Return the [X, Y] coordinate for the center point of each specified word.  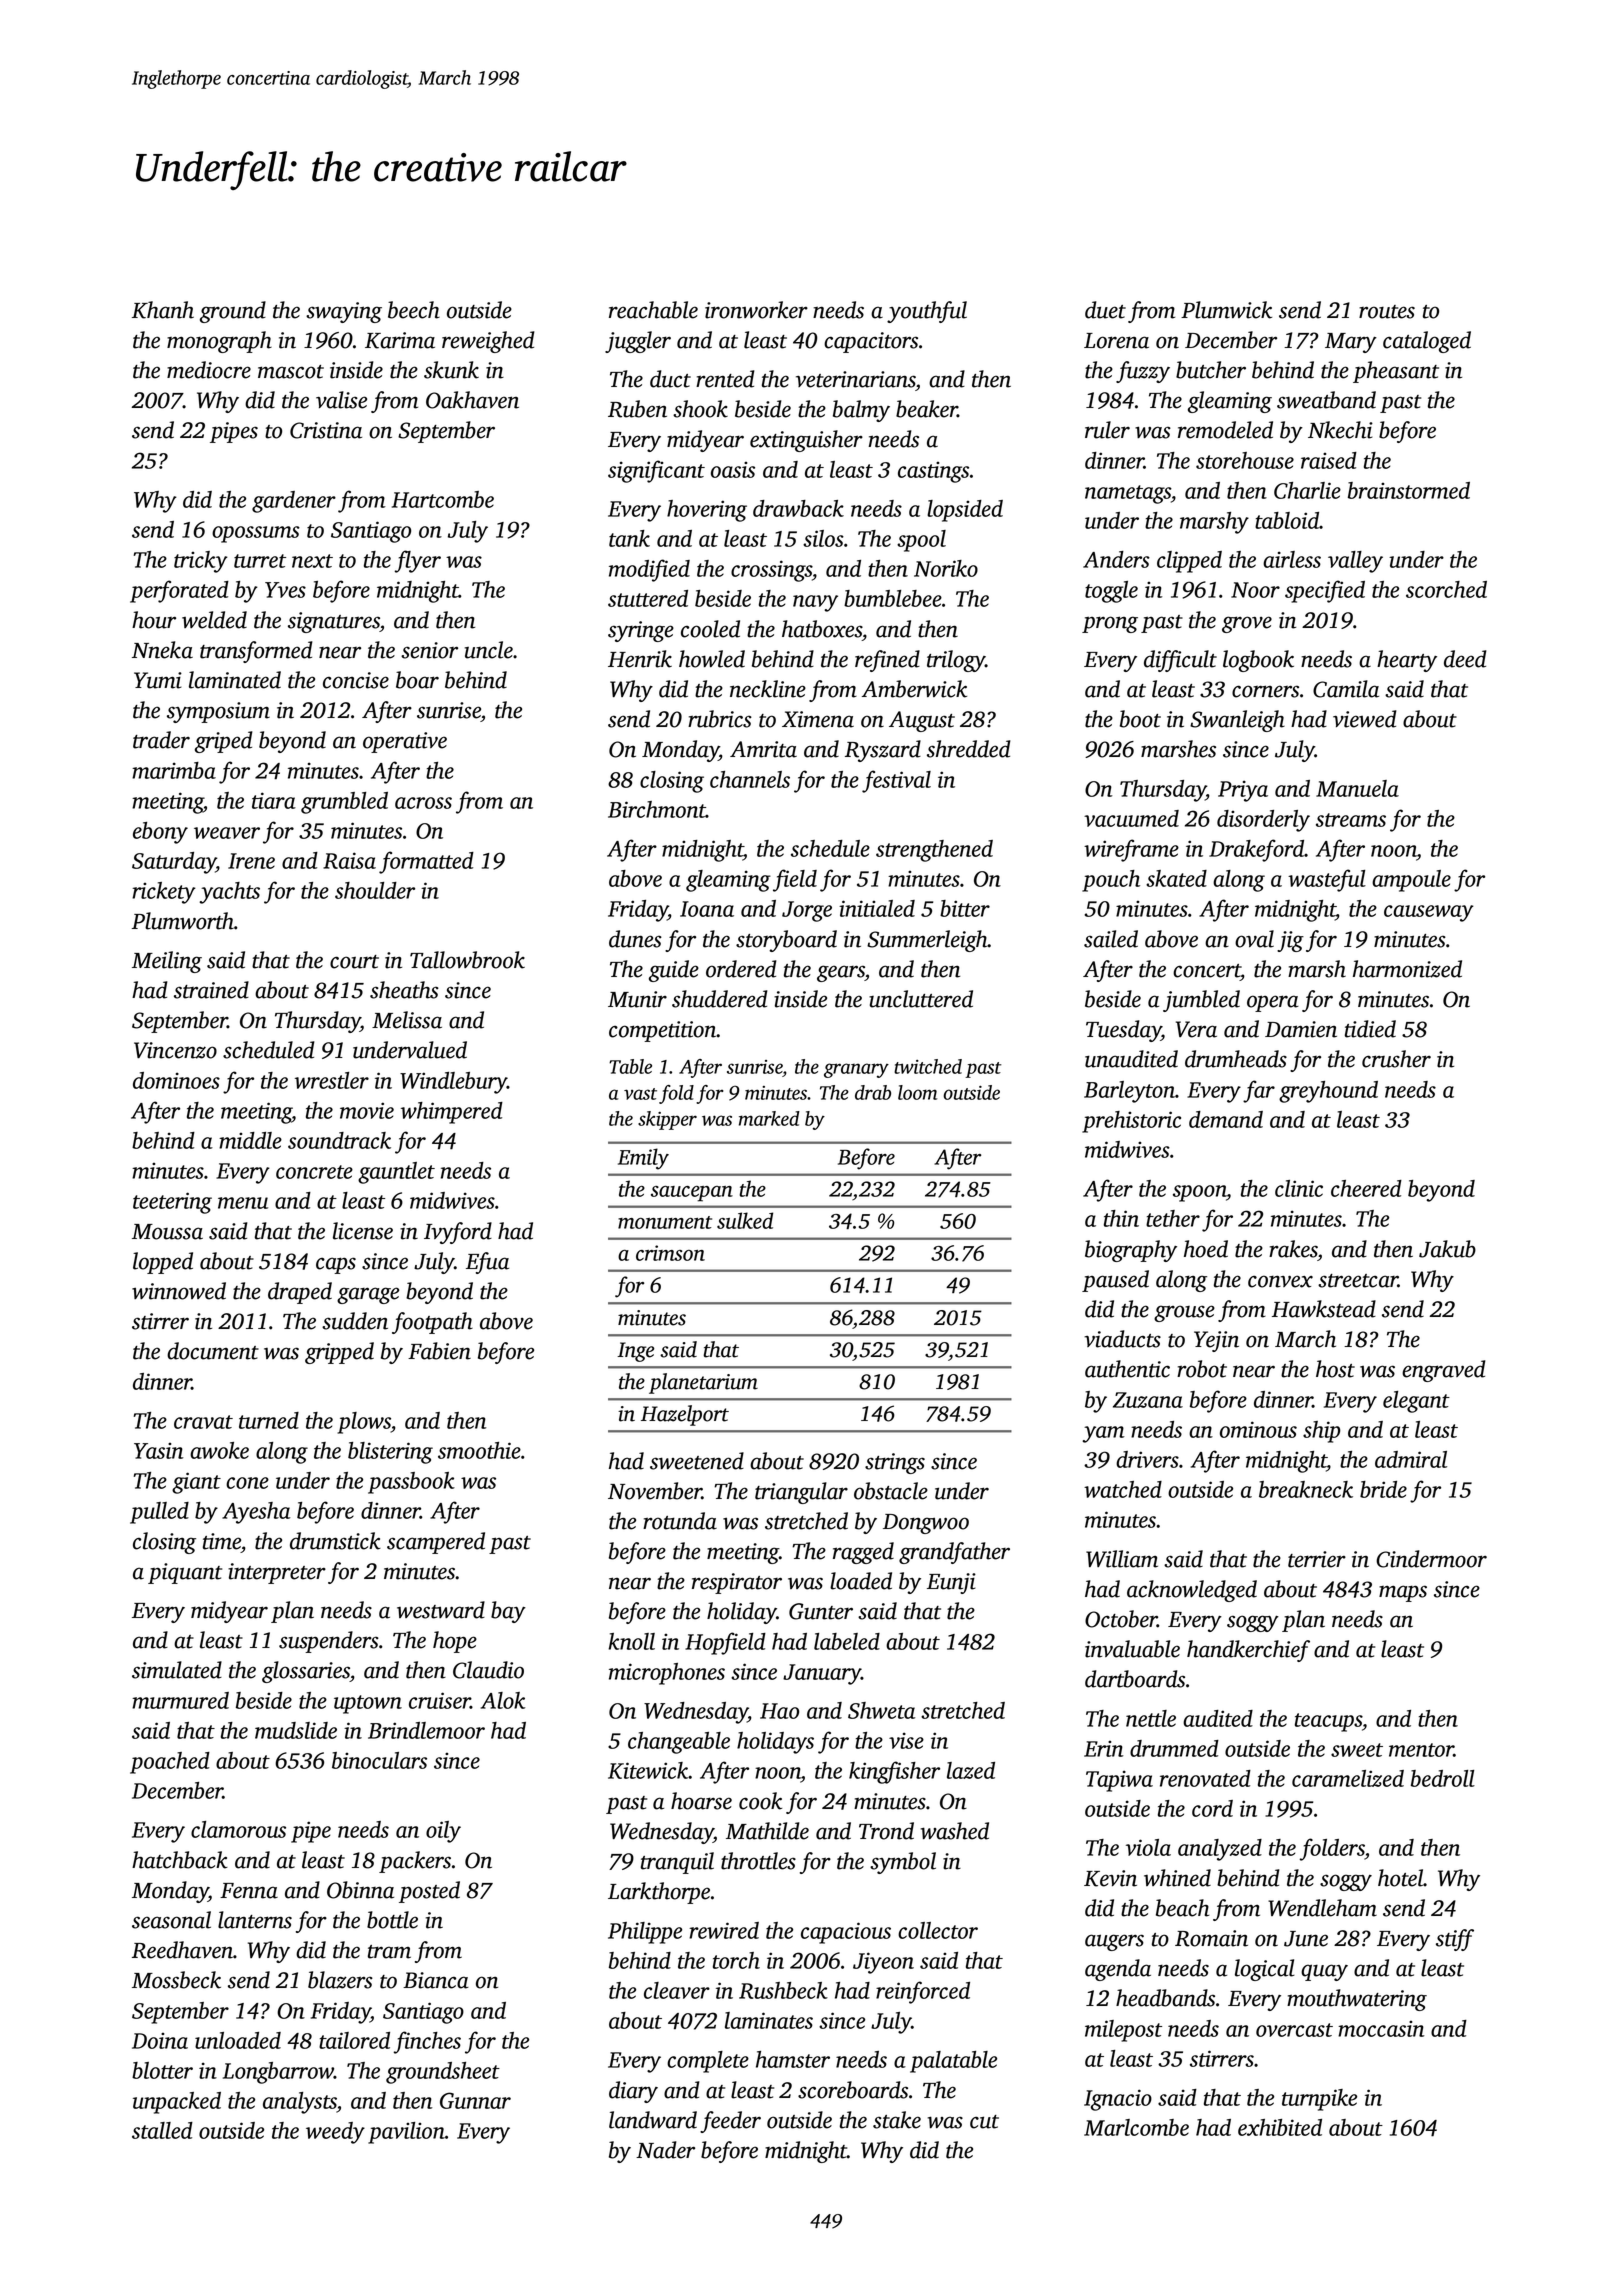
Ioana [707, 909]
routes [1387, 312]
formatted [426, 862]
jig [1290, 941]
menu [243, 1203]
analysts [300, 2103]
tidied [1370, 1029]
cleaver [677, 1990]
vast [640, 1094]
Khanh [163, 310]
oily [443, 1832]
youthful [927, 312]
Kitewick [648, 1770]
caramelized [1348, 1778]
